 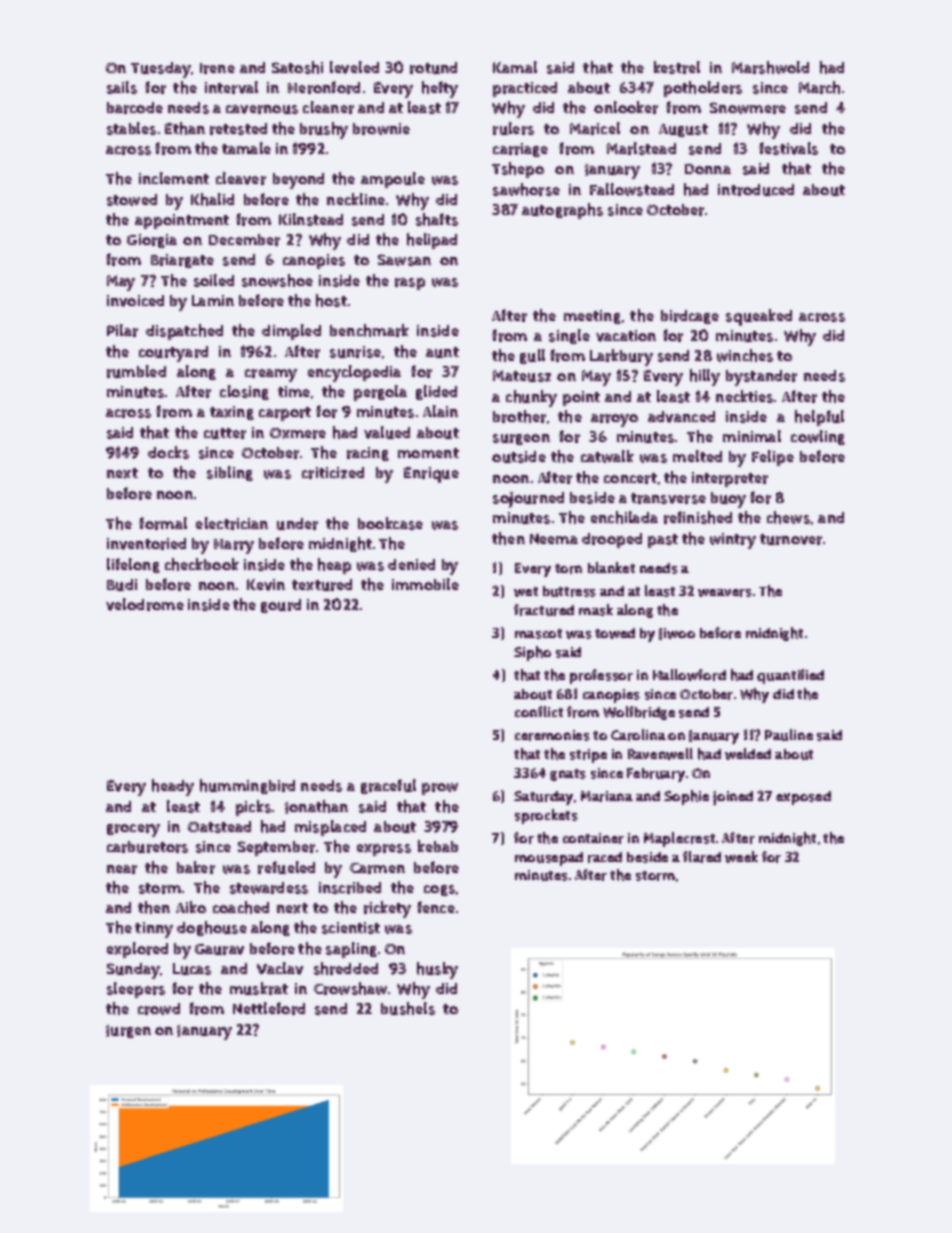 I want to click on husky, so click(x=437, y=970).
